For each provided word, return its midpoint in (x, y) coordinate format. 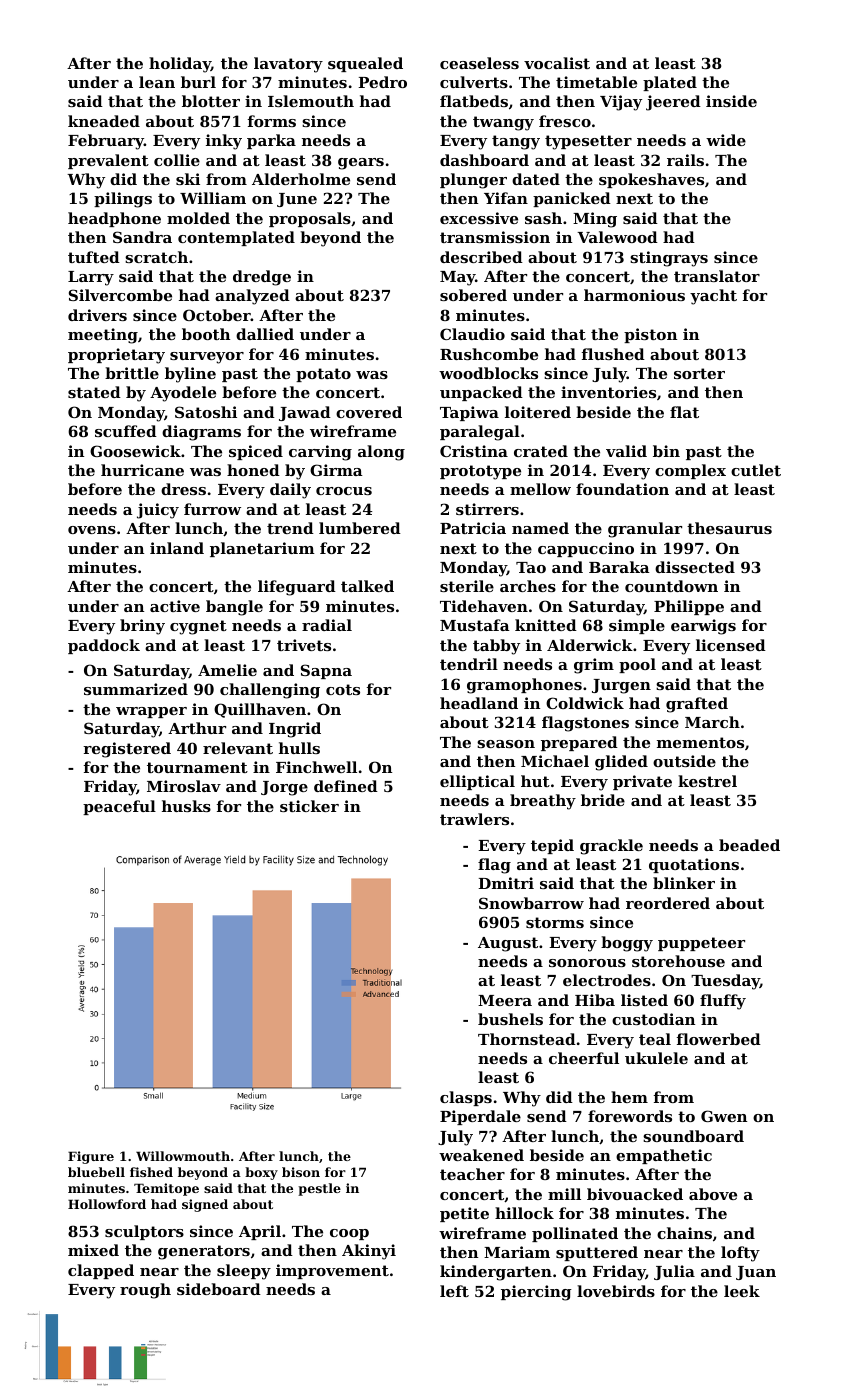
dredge (262, 278)
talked (367, 586)
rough (145, 1291)
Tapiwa (469, 413)
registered (127, 750)
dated (536, 179)
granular (645, 530)
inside (731, 101)
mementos (700, 742)
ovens (92, 530)
